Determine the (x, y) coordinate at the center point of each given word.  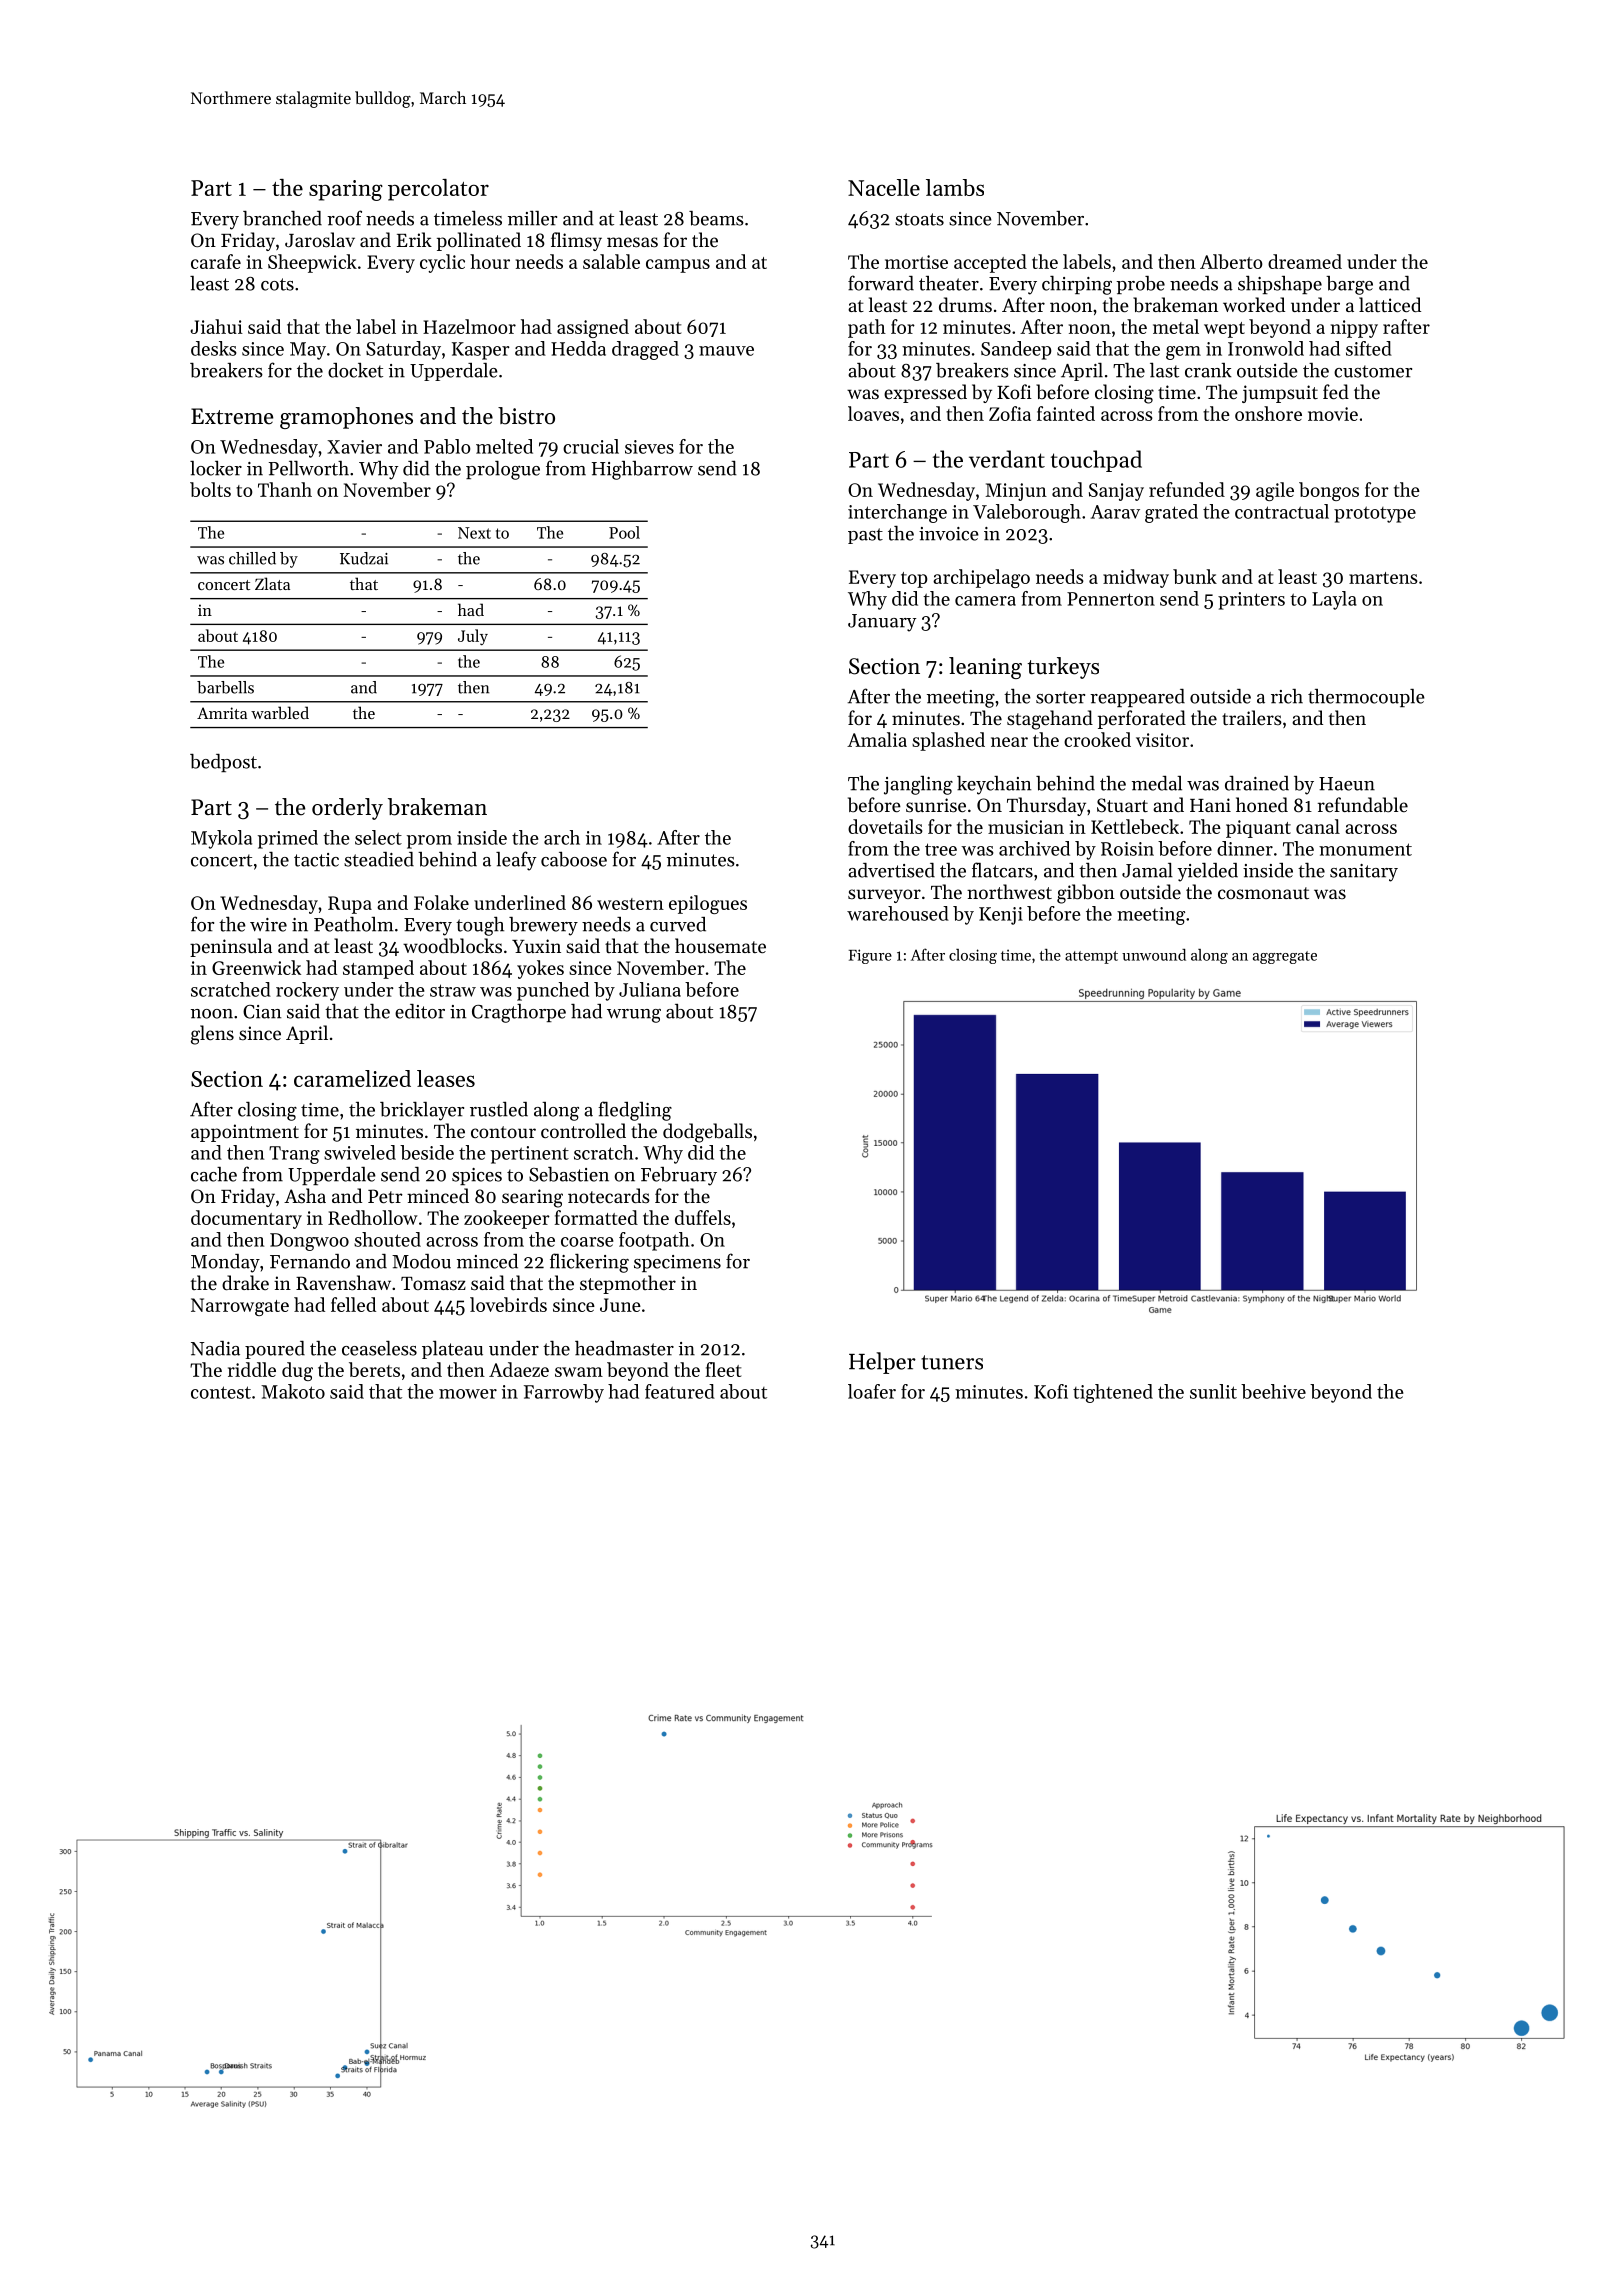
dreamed (1305, 261)
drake (245, 1282)
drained (1257, 783)
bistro (526, 416)
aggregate (1285, 957)
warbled (280, 712)
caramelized (352, 1078)
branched (282, 218)
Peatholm (354, 924)
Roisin (1127, 849)
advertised (891, 870)
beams (716, 218)
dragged (645, 350)
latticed (1390, 304)
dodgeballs (707, 1133)
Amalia (877, 739)
